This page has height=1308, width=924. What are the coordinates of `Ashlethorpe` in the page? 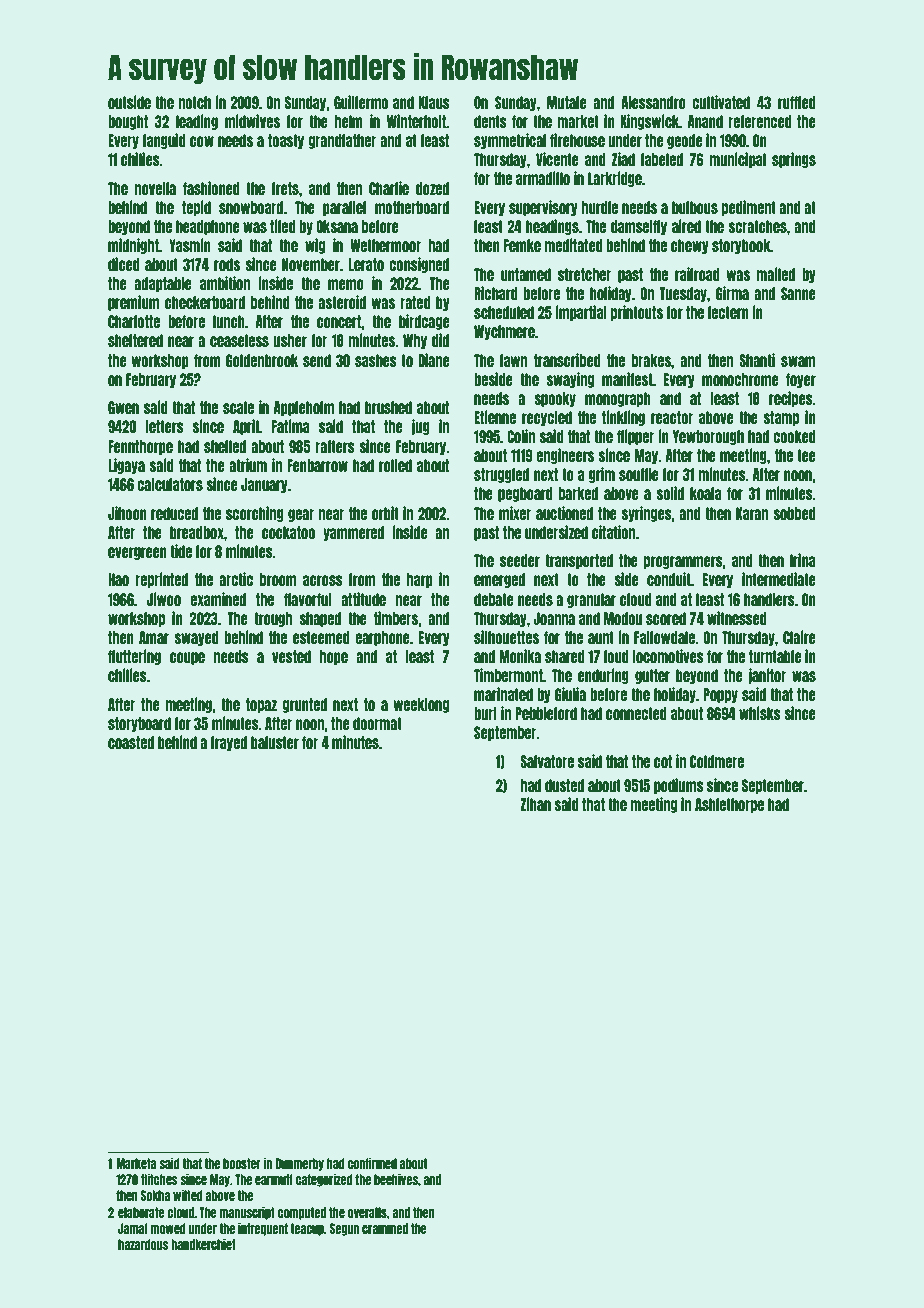 It's located at (729, 805).
